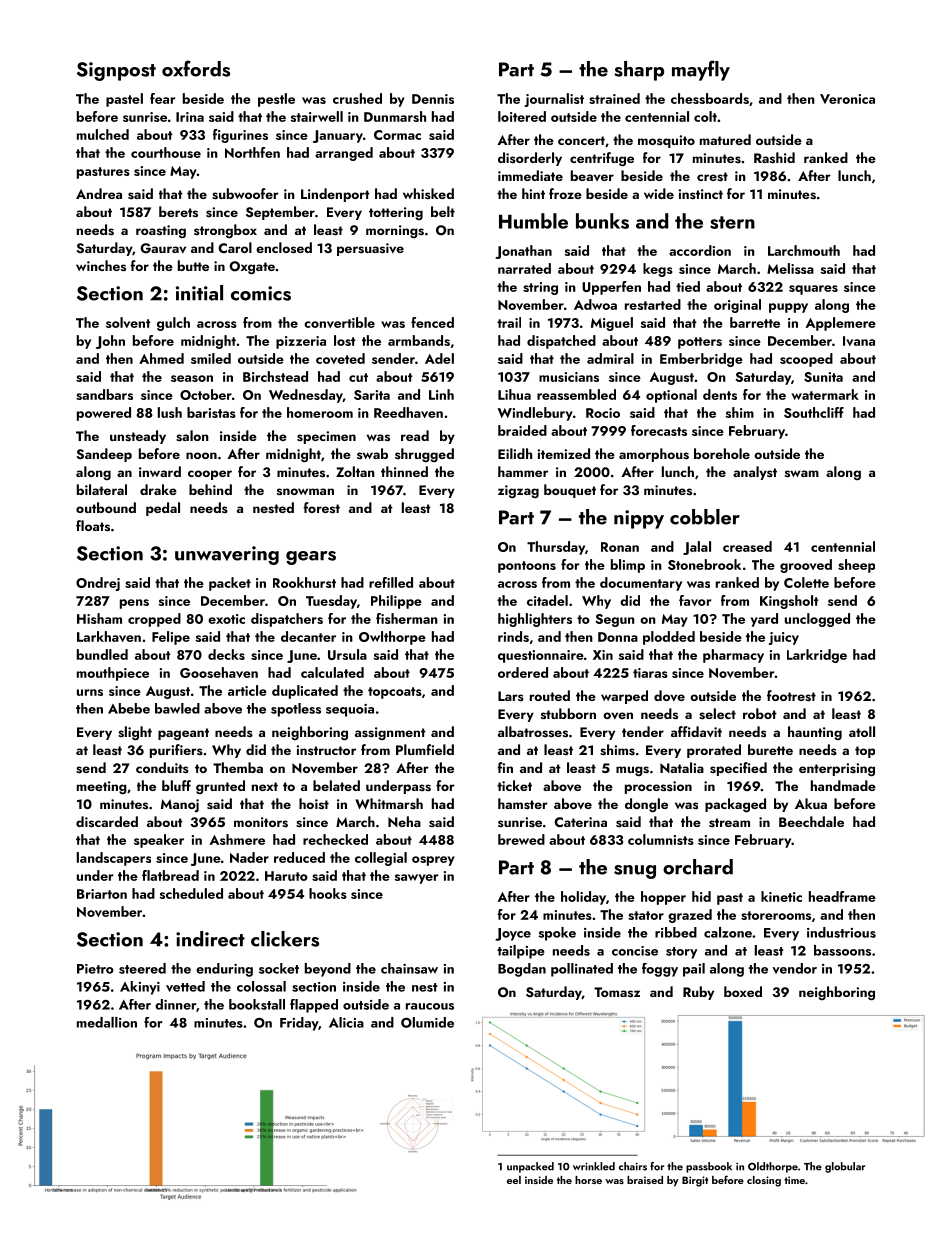 This image has height=1233, width=952. What do you see at coordinates (513, 636) in the image?
I see `rinds` at bounding box center [513, 636].
